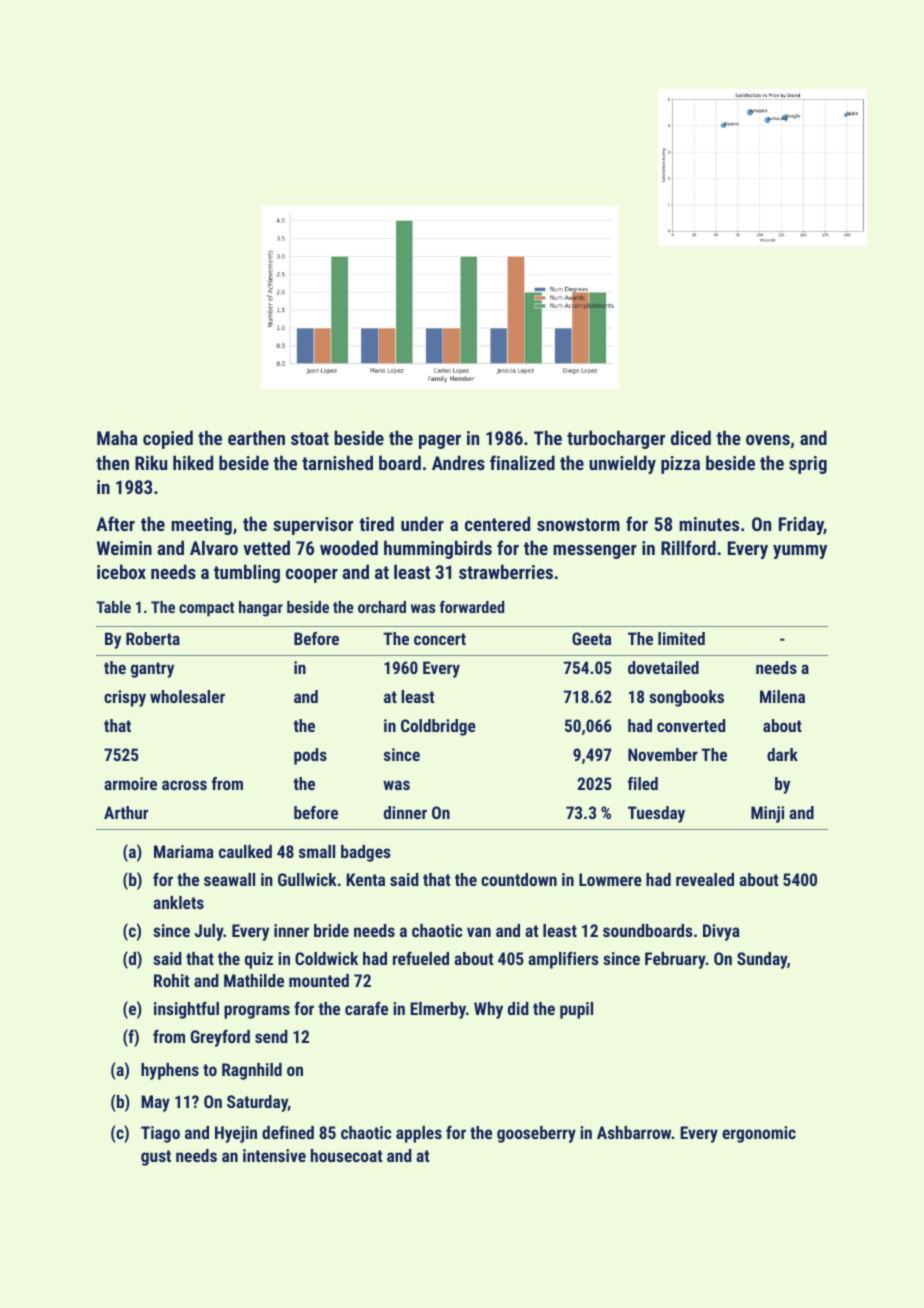 The width and height of the screenshot is (924, 1308). What do you see at coordinates (506, 571) in the screenshot?
I see `strawberries` at bounding box center [506, 571].
